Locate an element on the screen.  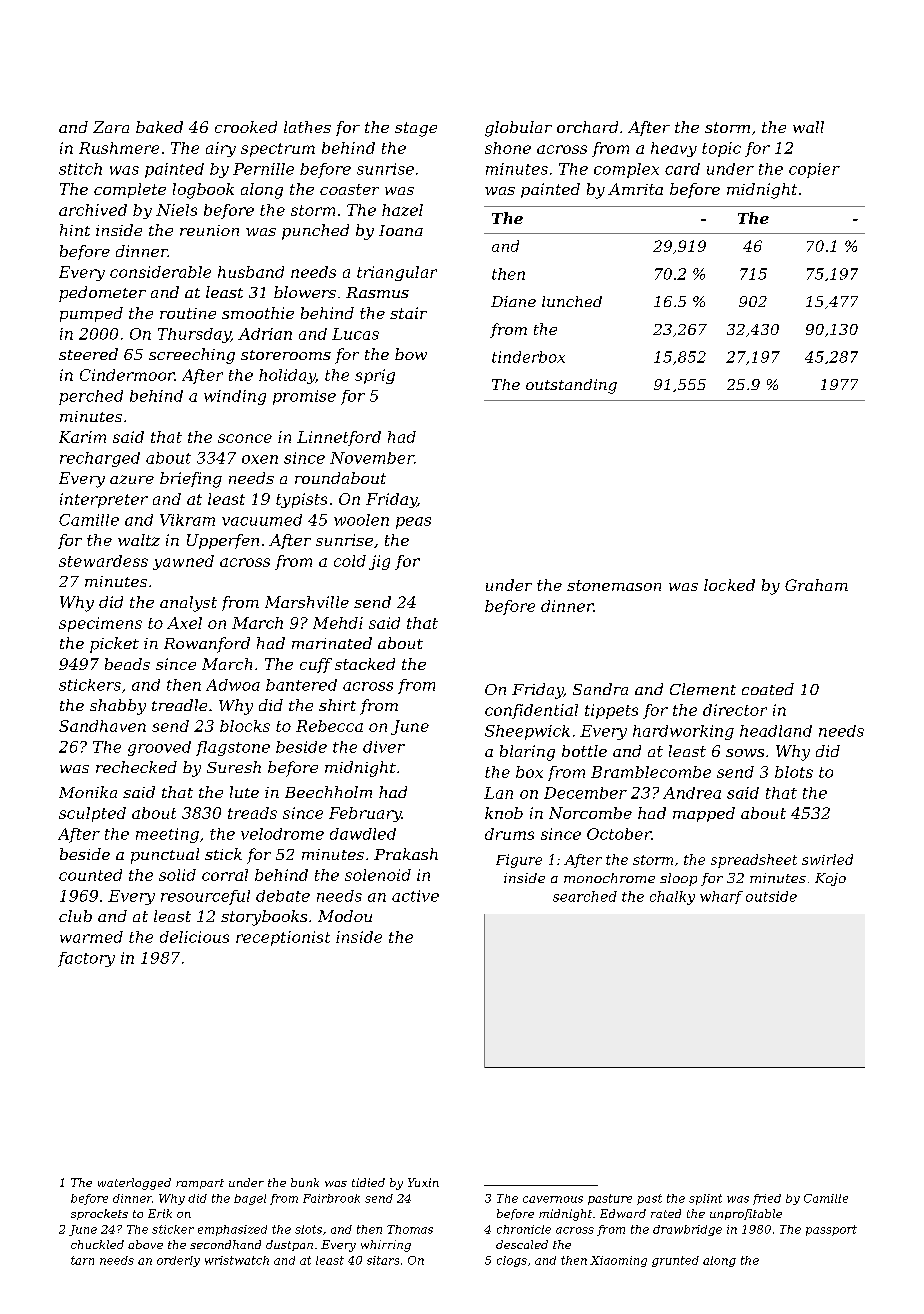
factory is located at coordinates (86, 959).
